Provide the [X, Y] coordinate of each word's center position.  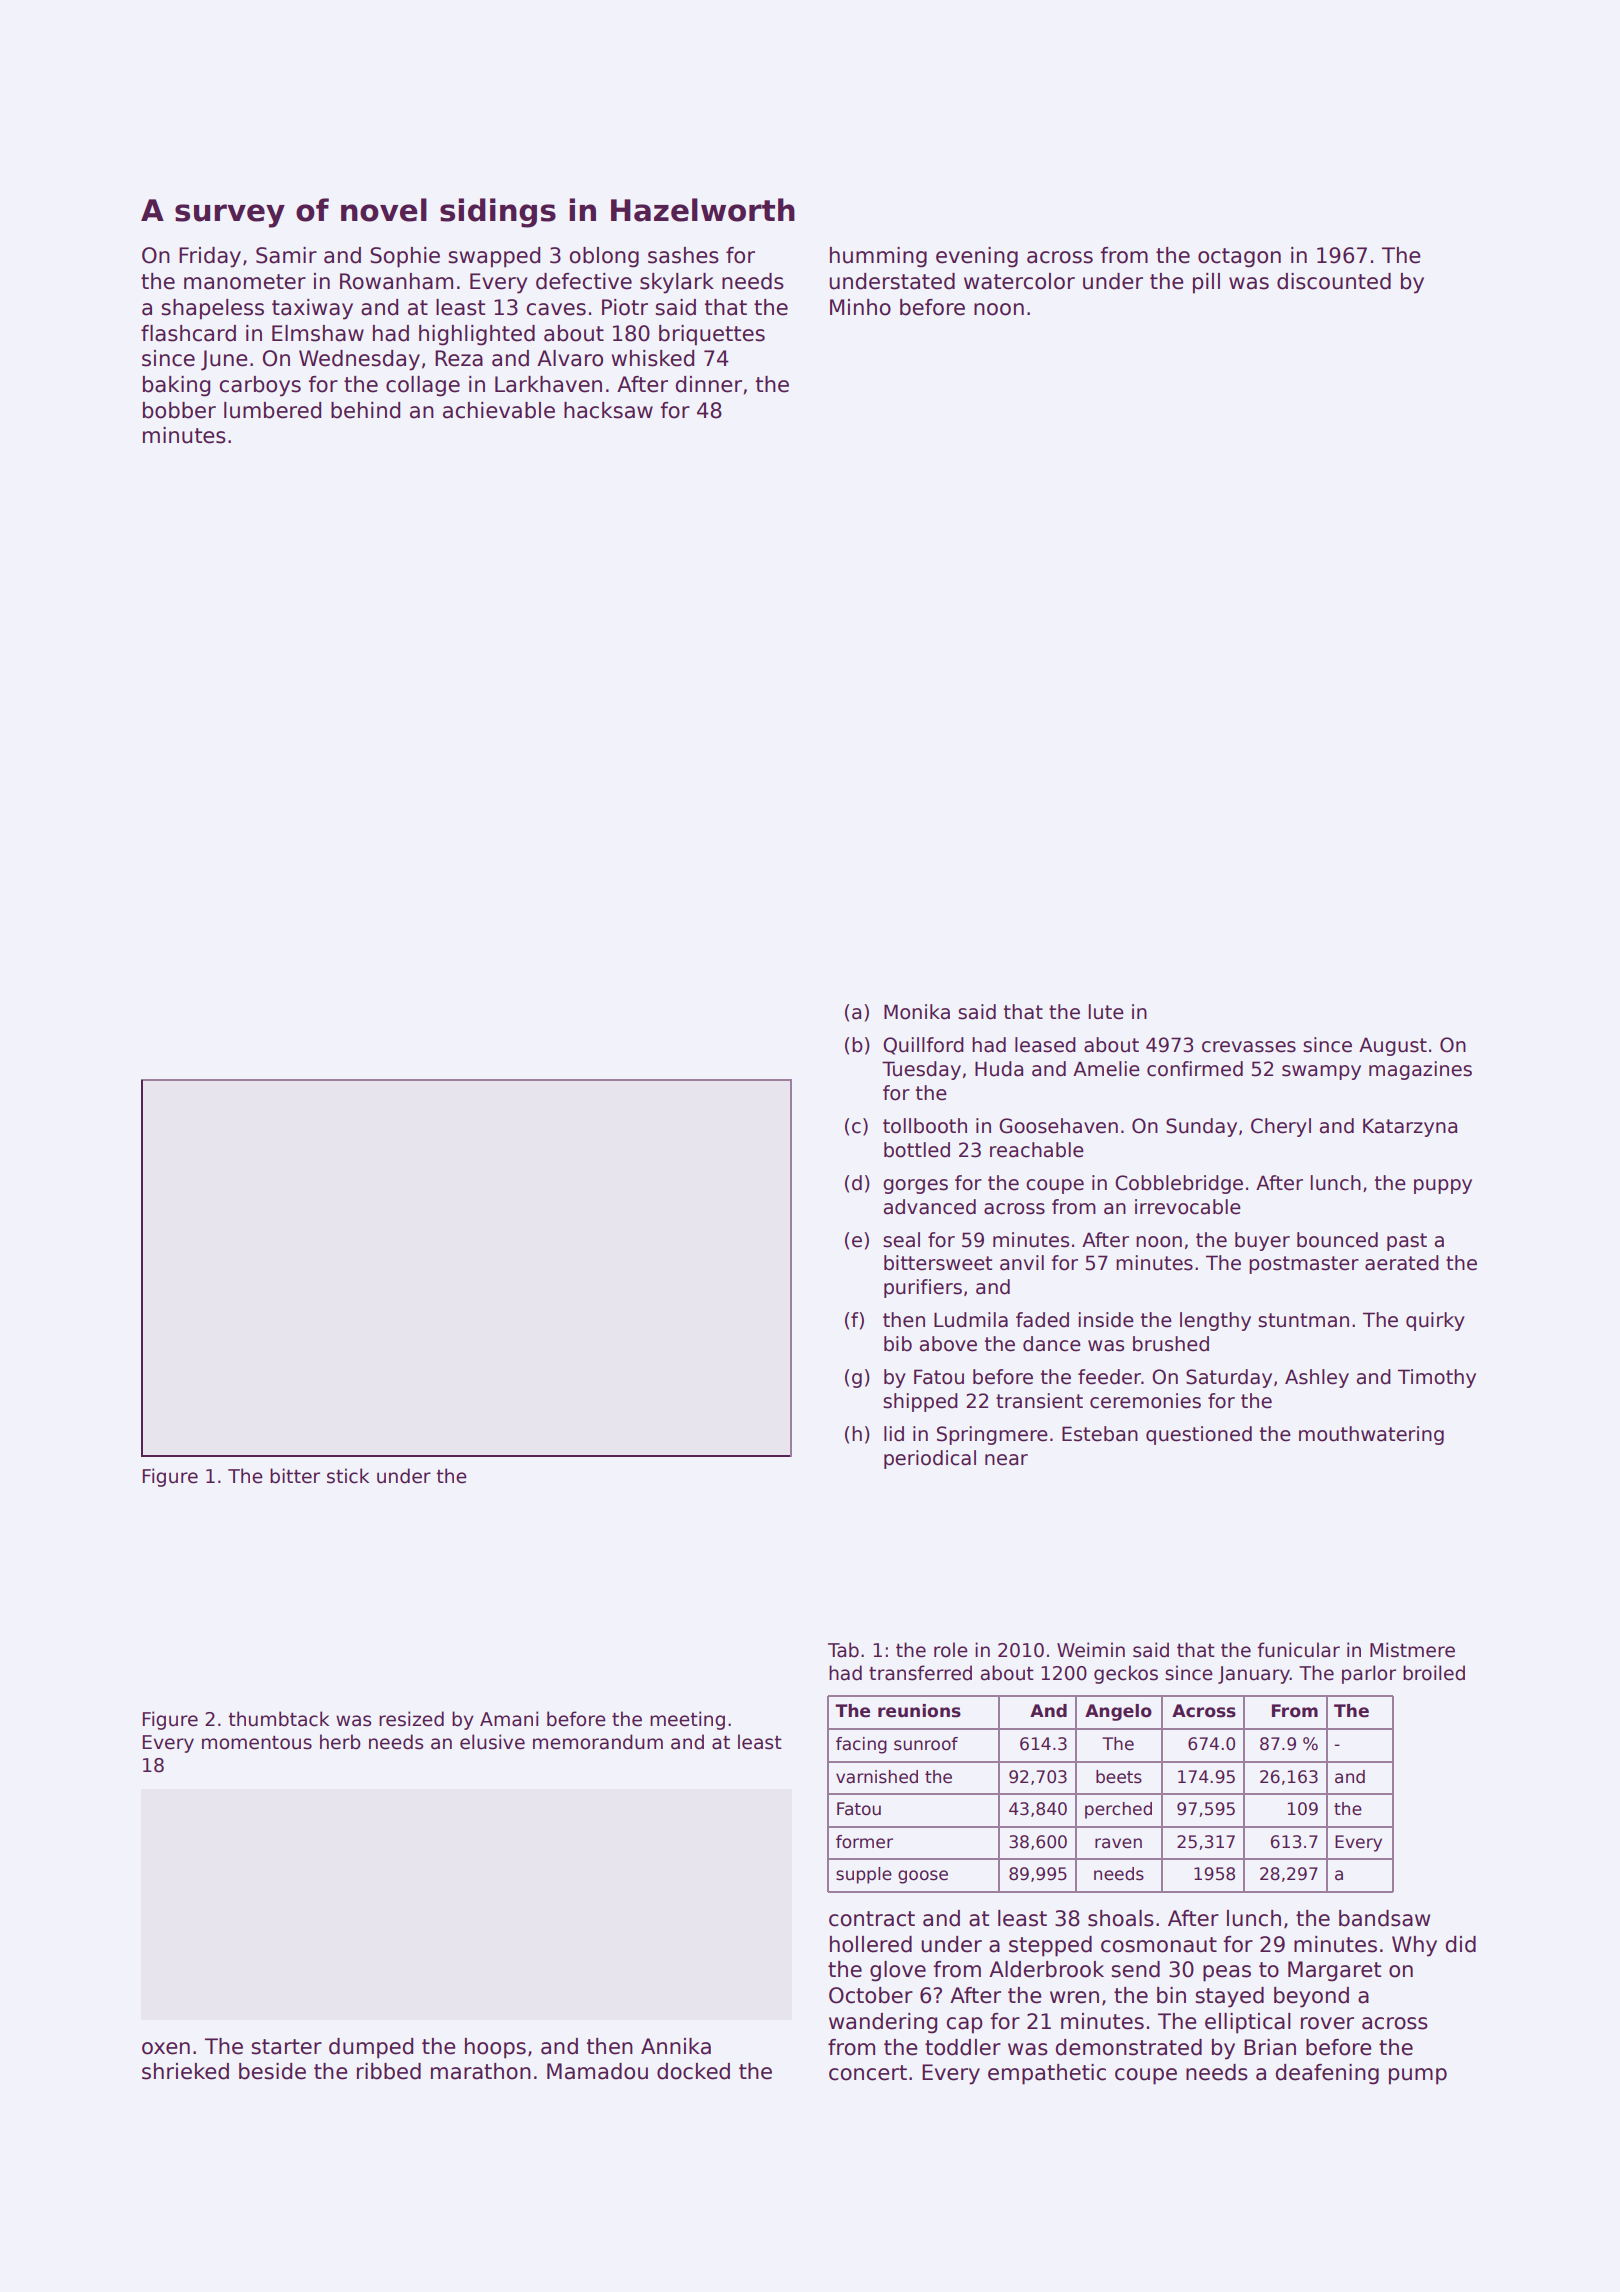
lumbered [272, 410]
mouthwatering [1371, 1435]
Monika [917, 1012]
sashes [683, 255]
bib [898, 1344]
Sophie [405, 257]
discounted [1334, 281]
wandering [883, 2023]
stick [348, 1476]
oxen [166, 2048]
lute [1106, 1012]
